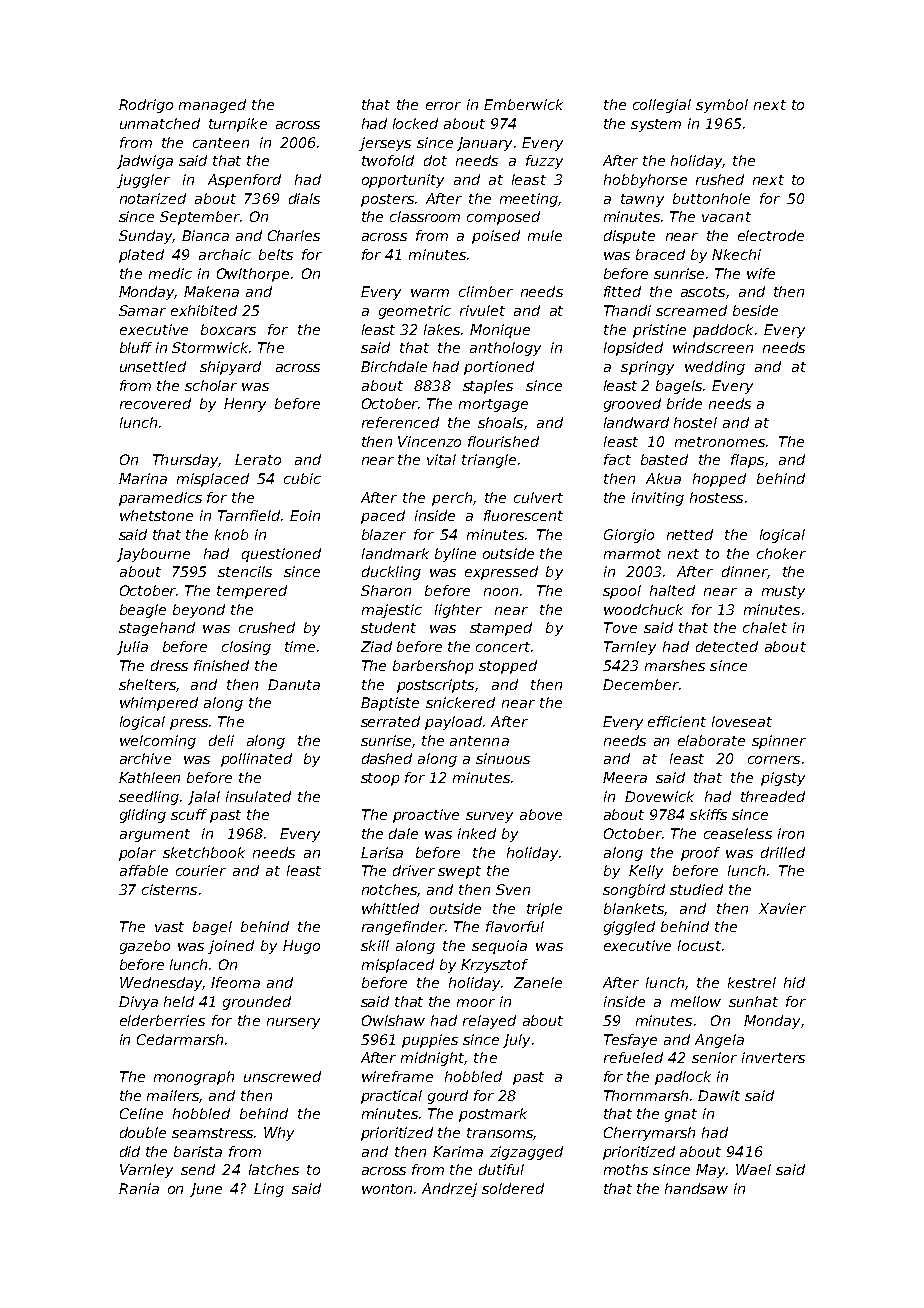 The height and width of the document is (1308, 924). Describe the element at coordinates (387, 200) in the document. I see `posters` at that location.
